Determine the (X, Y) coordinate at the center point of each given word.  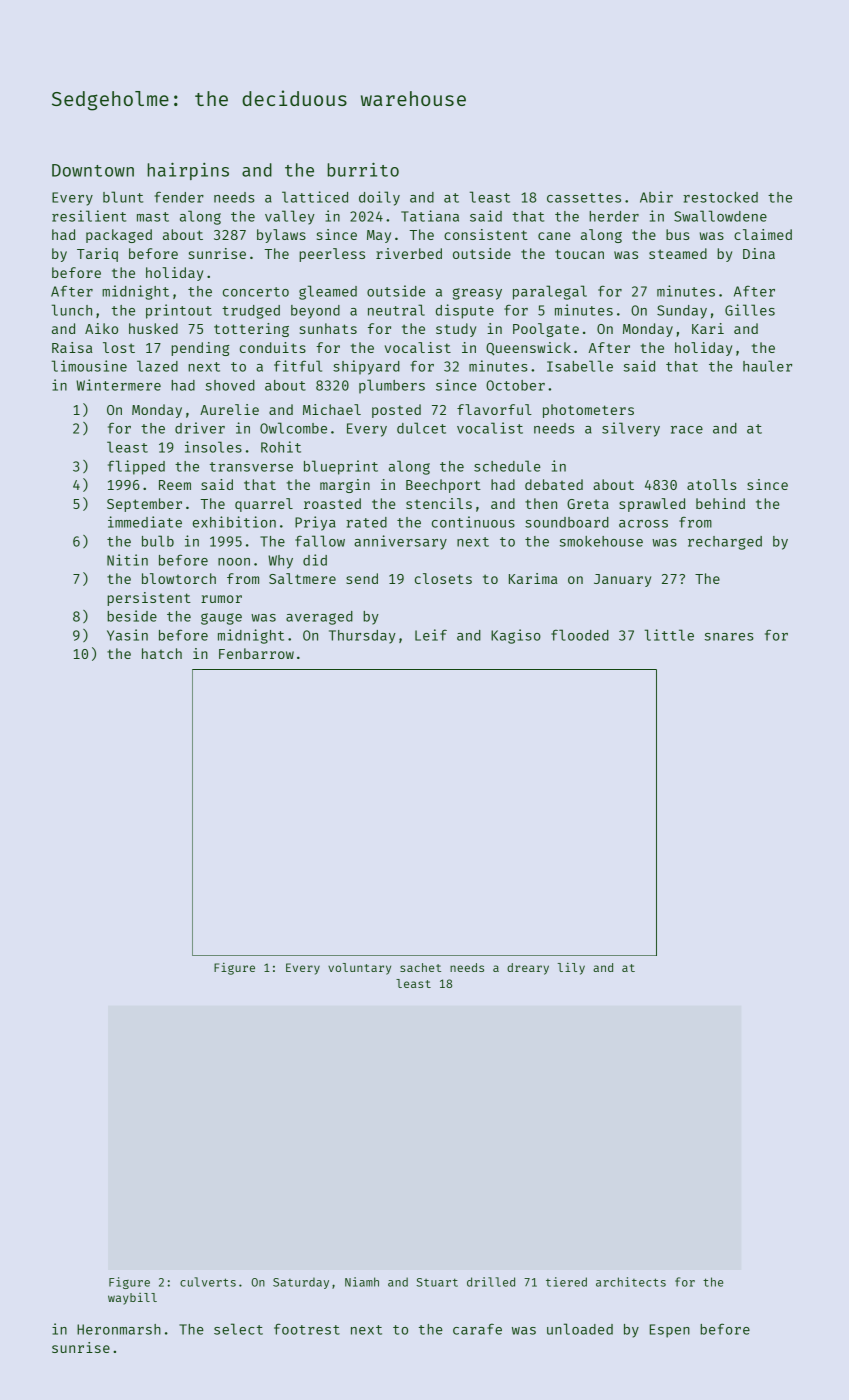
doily (379, 198)
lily (571, 969)
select (238, 1329)
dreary (528, 969)
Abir (656, 197)
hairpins (188, 171)
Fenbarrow (256, 653)
